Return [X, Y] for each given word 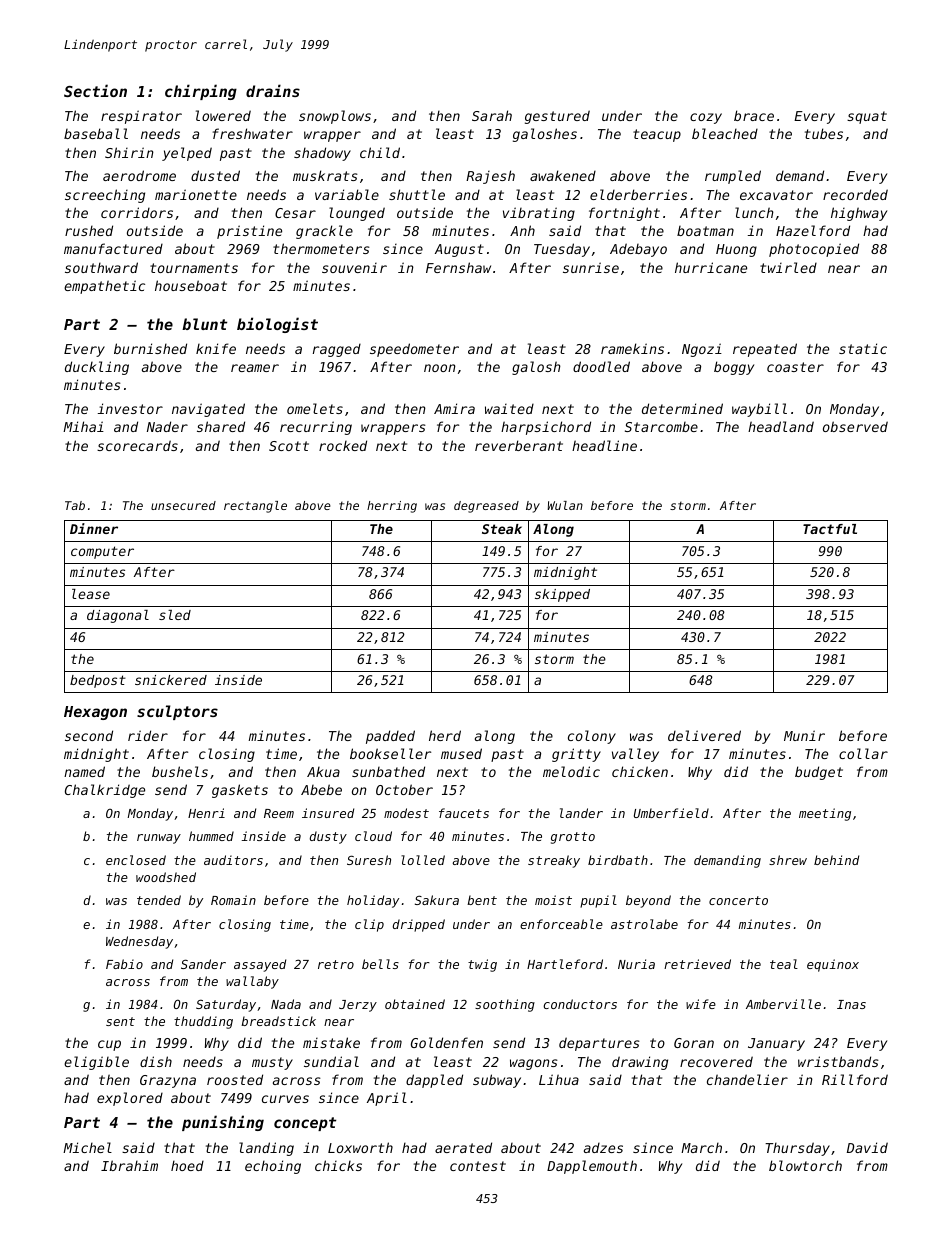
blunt [204, 324]
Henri [206, 813]
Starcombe [661, 427]
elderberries [638, 194]
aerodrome [139, 175]
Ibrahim [129, 1165]
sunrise [591, 267]
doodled [601, 366]
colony [592, 737]
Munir [804, 735]
